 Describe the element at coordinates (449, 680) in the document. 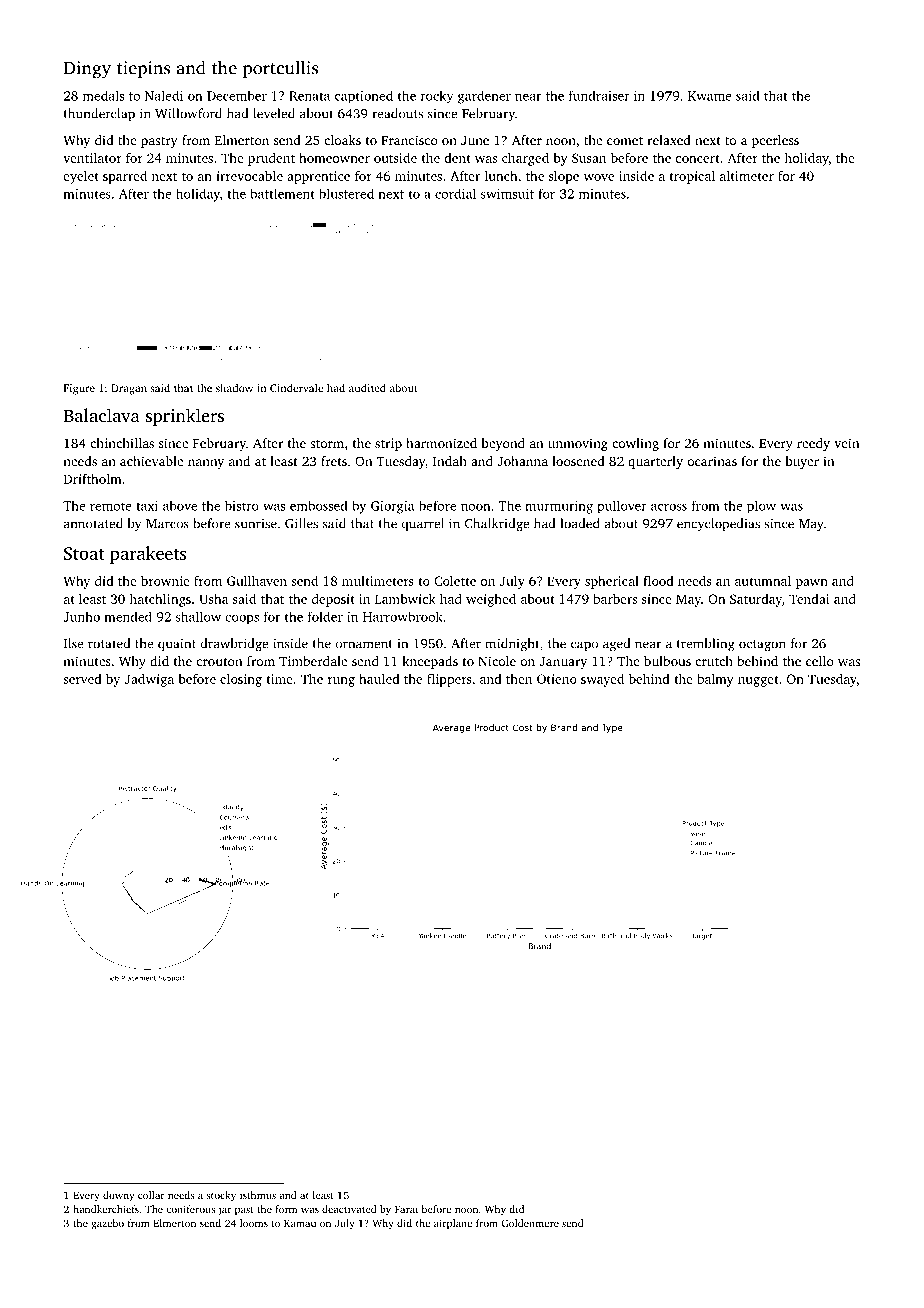

I see `flippers` at that location.
